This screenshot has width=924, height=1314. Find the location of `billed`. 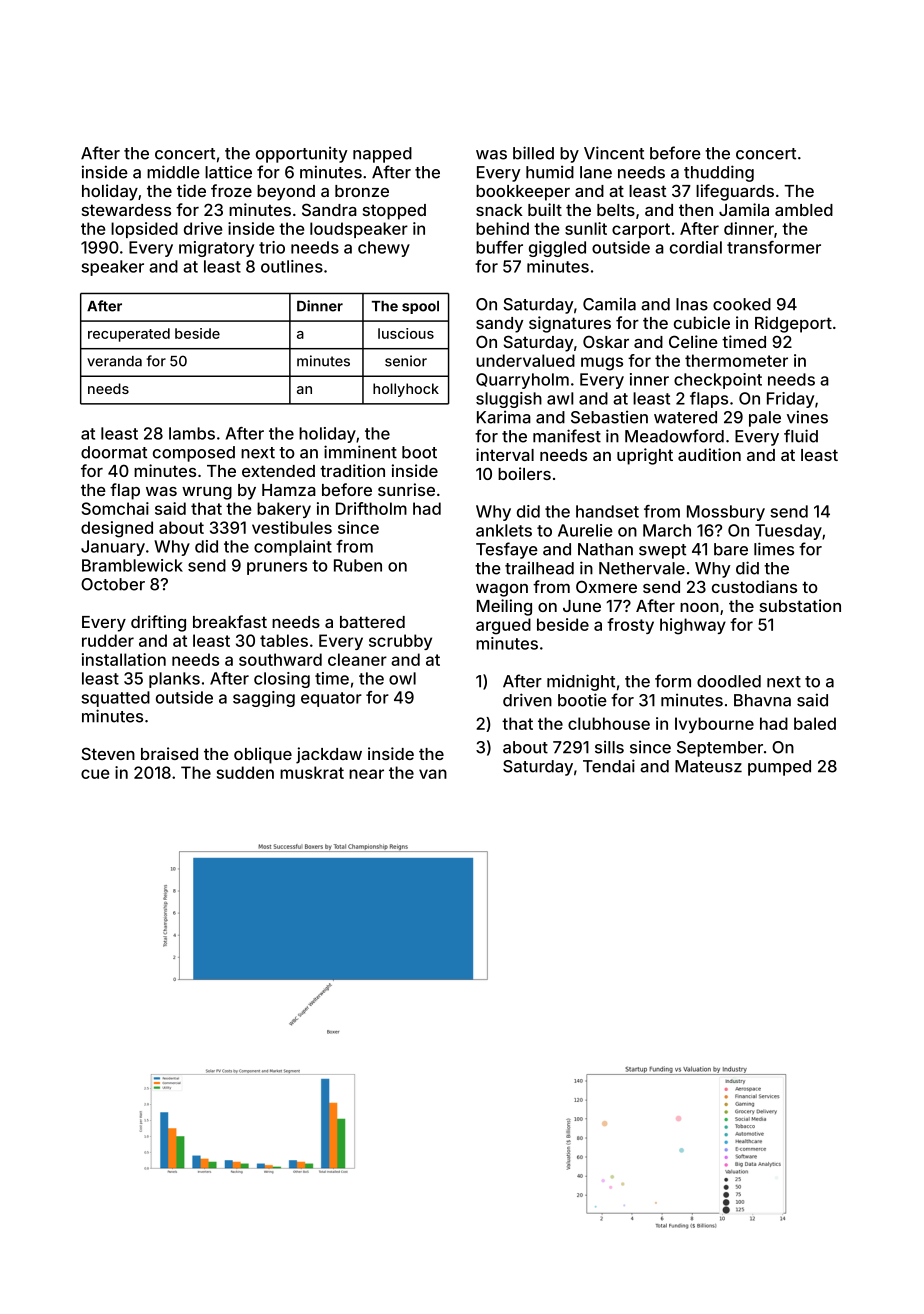

billed is located at coordinates (533, 153).
